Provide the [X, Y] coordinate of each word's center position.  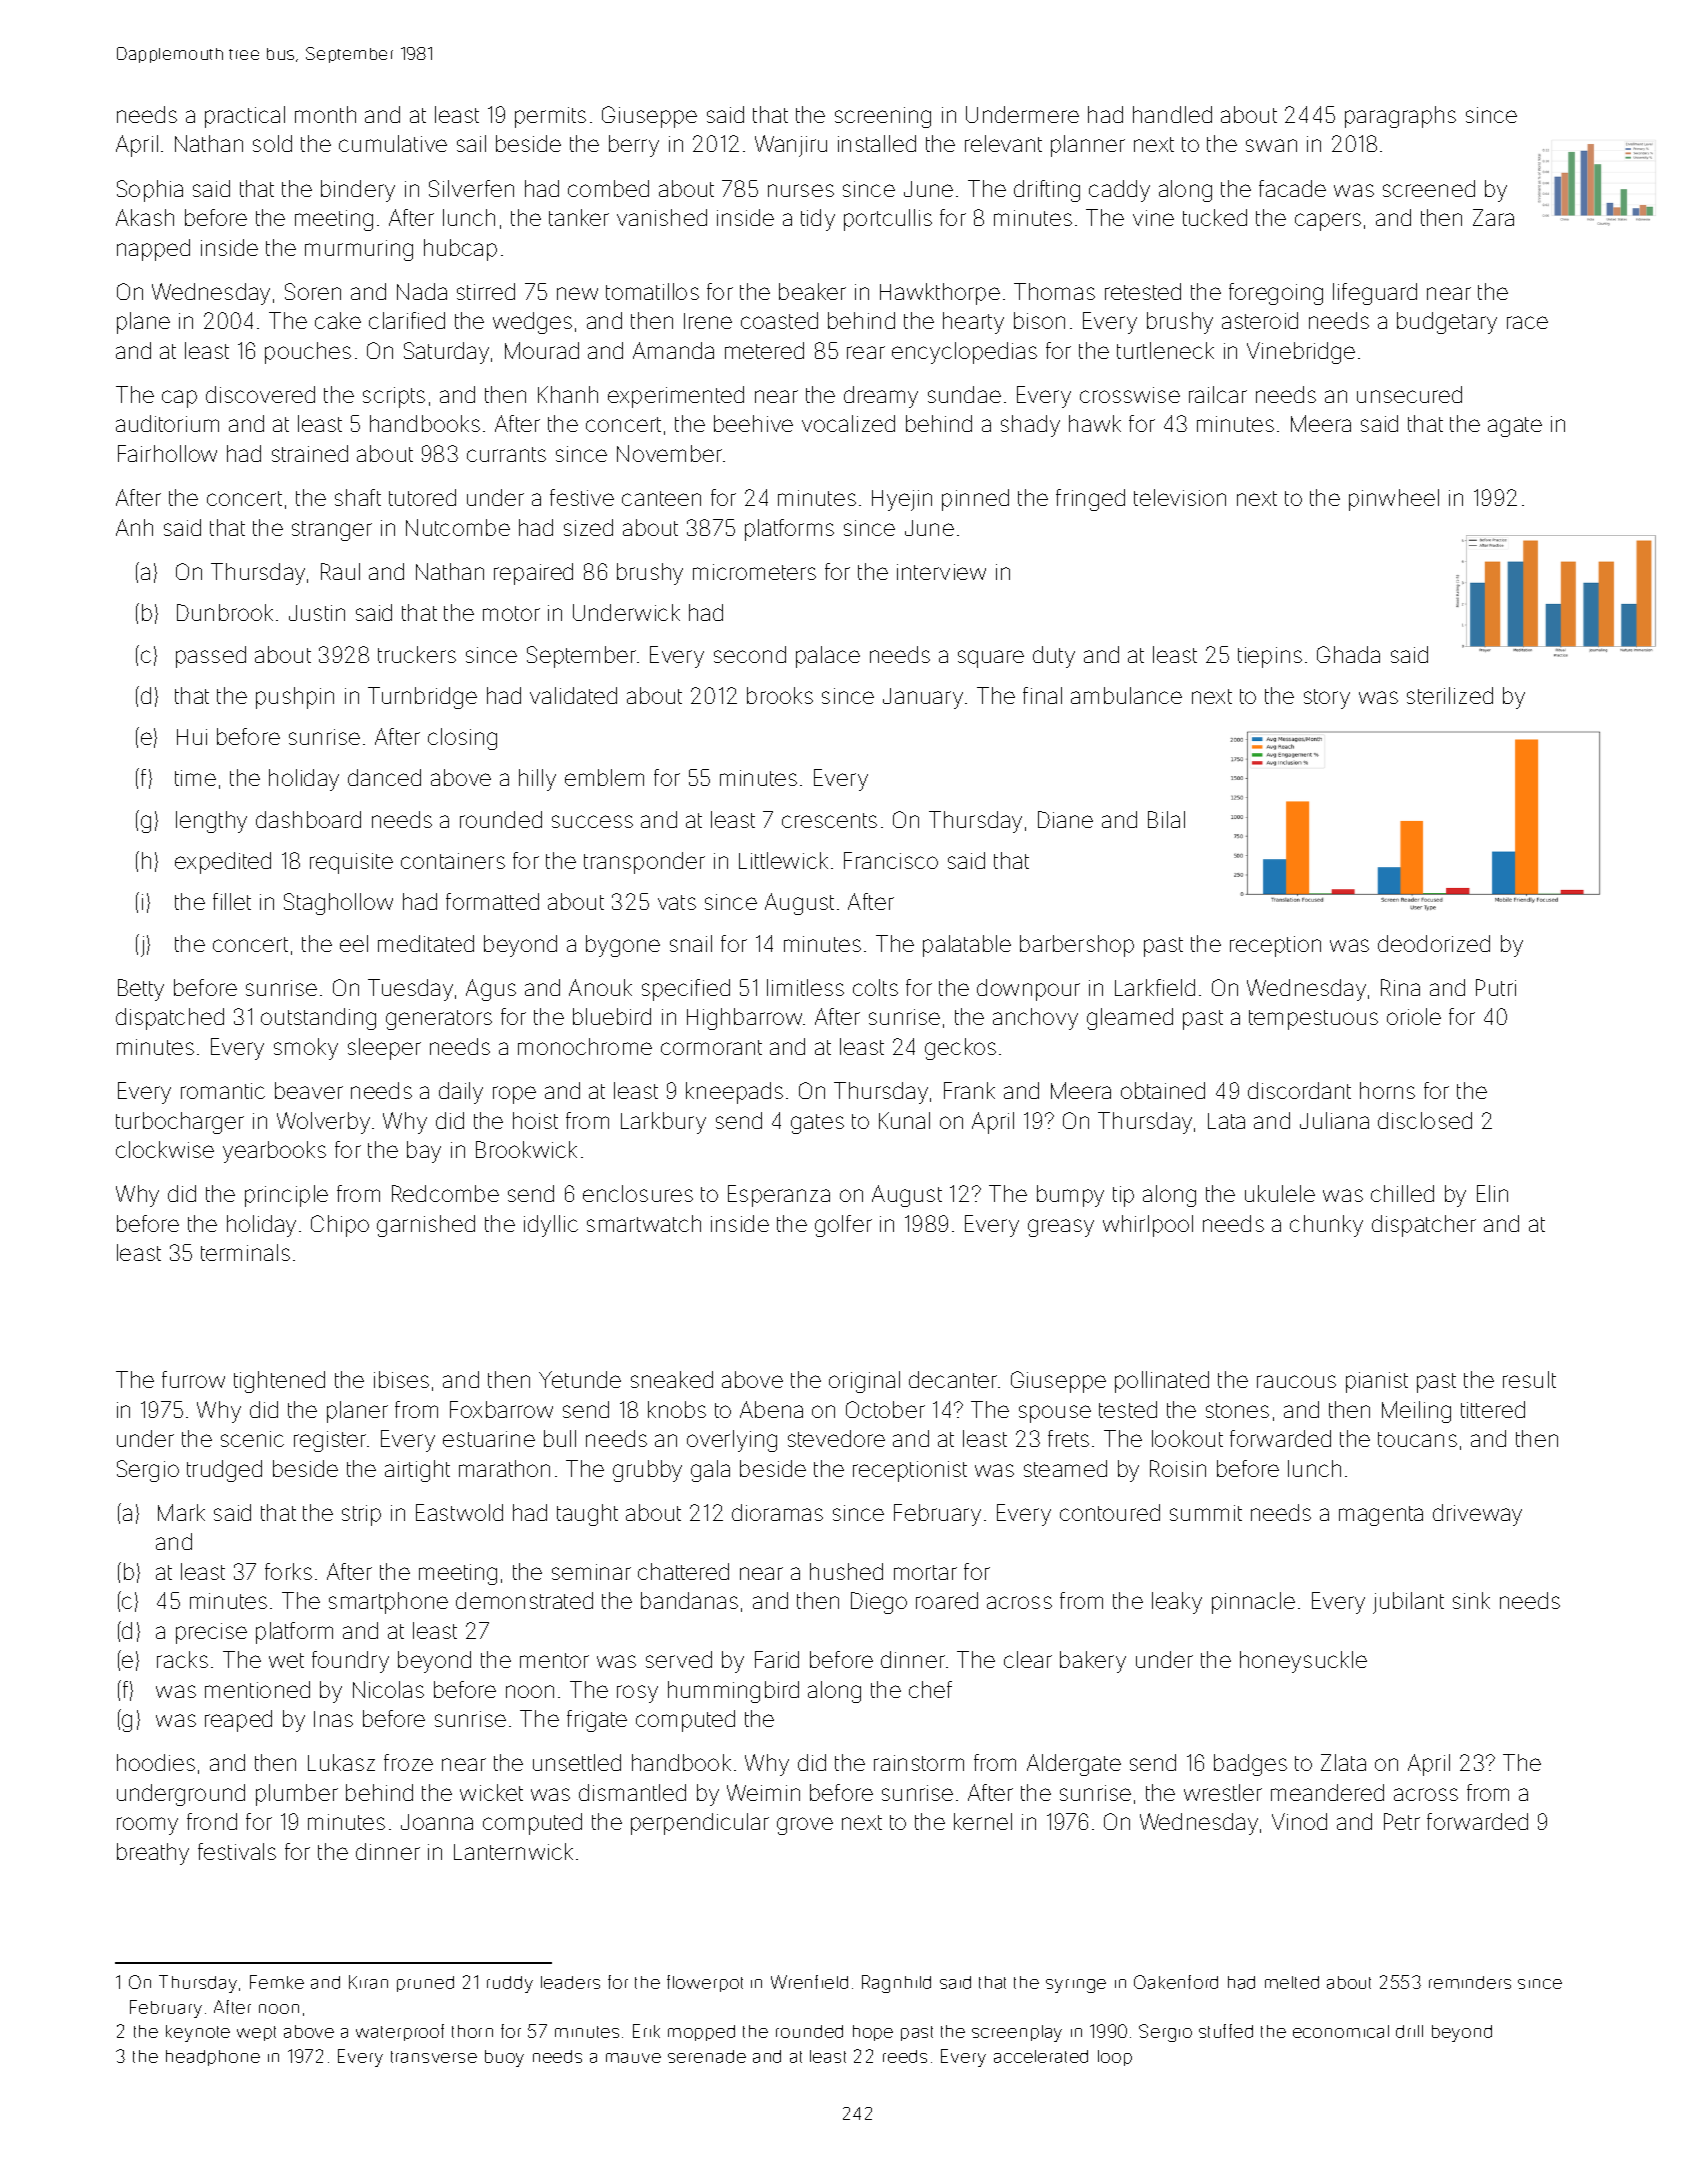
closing [462, 739]
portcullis [888, 220]
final [1042, 695]
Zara [1493, 217]
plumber [297, 1795]
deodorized [1434, 943]
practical [245, 117]
